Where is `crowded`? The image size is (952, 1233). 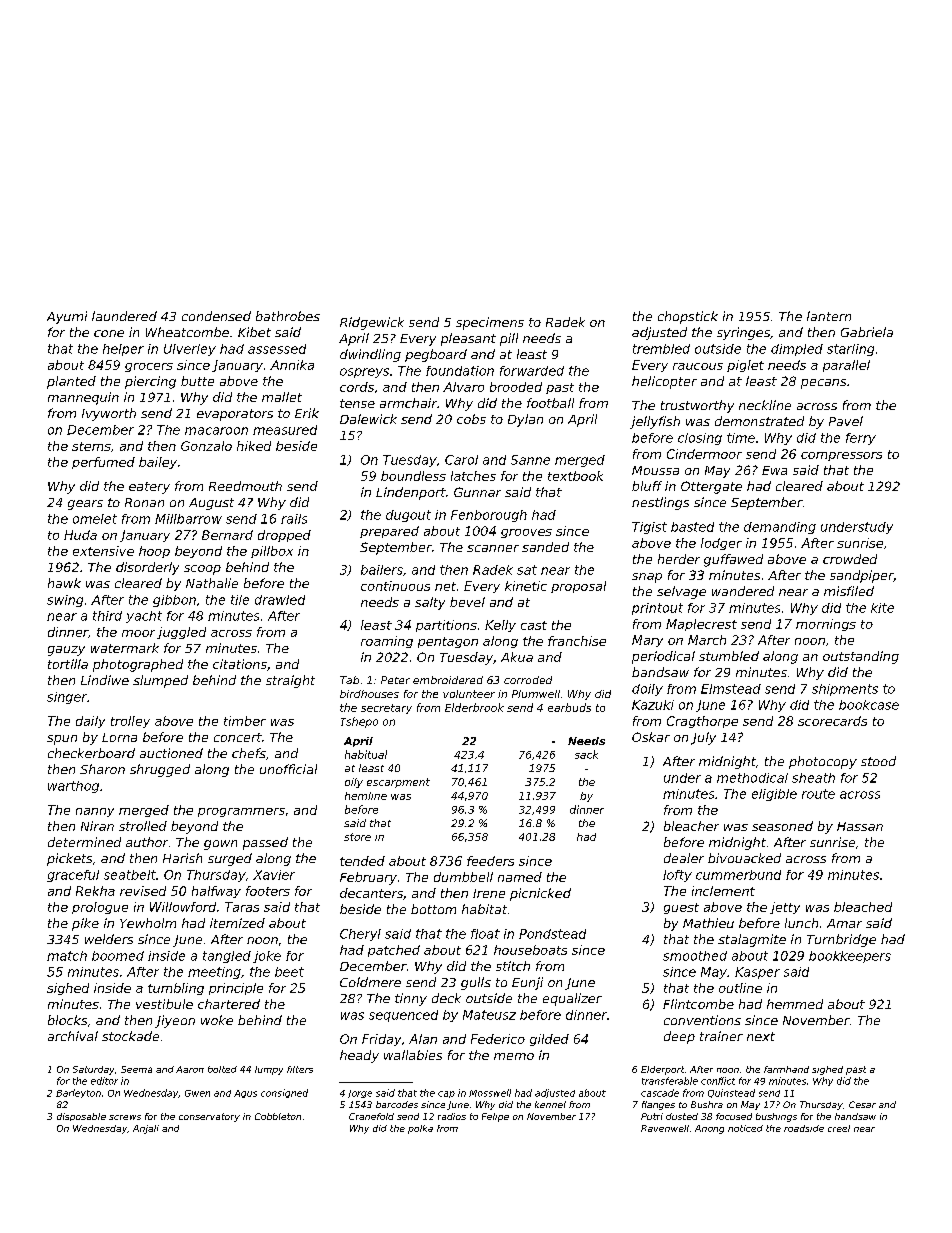 crowded is located at coordinates (850, 559).
